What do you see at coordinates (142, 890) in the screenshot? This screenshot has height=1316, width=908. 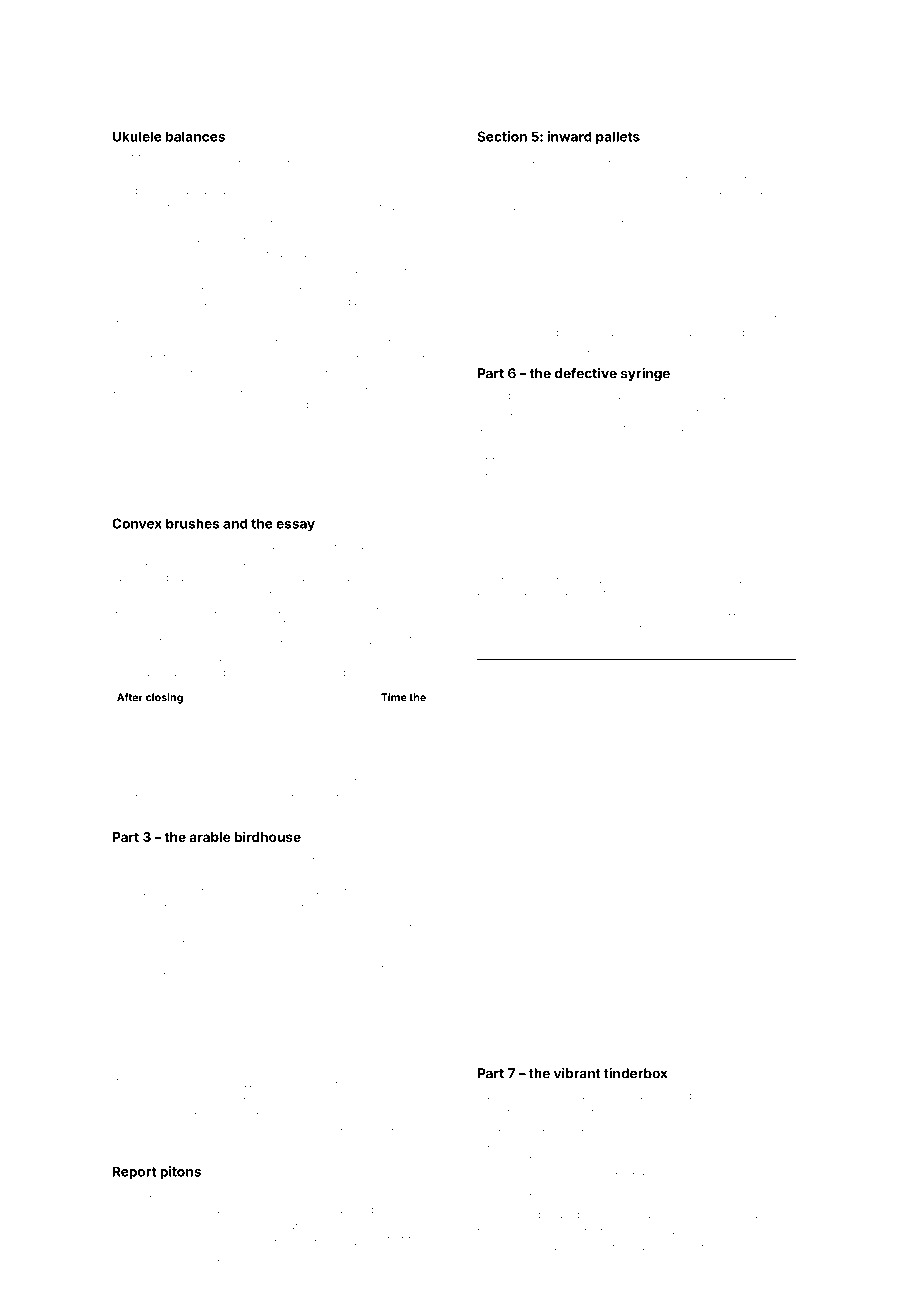 I see `Robinwood` at bounding box center [142, 890].
